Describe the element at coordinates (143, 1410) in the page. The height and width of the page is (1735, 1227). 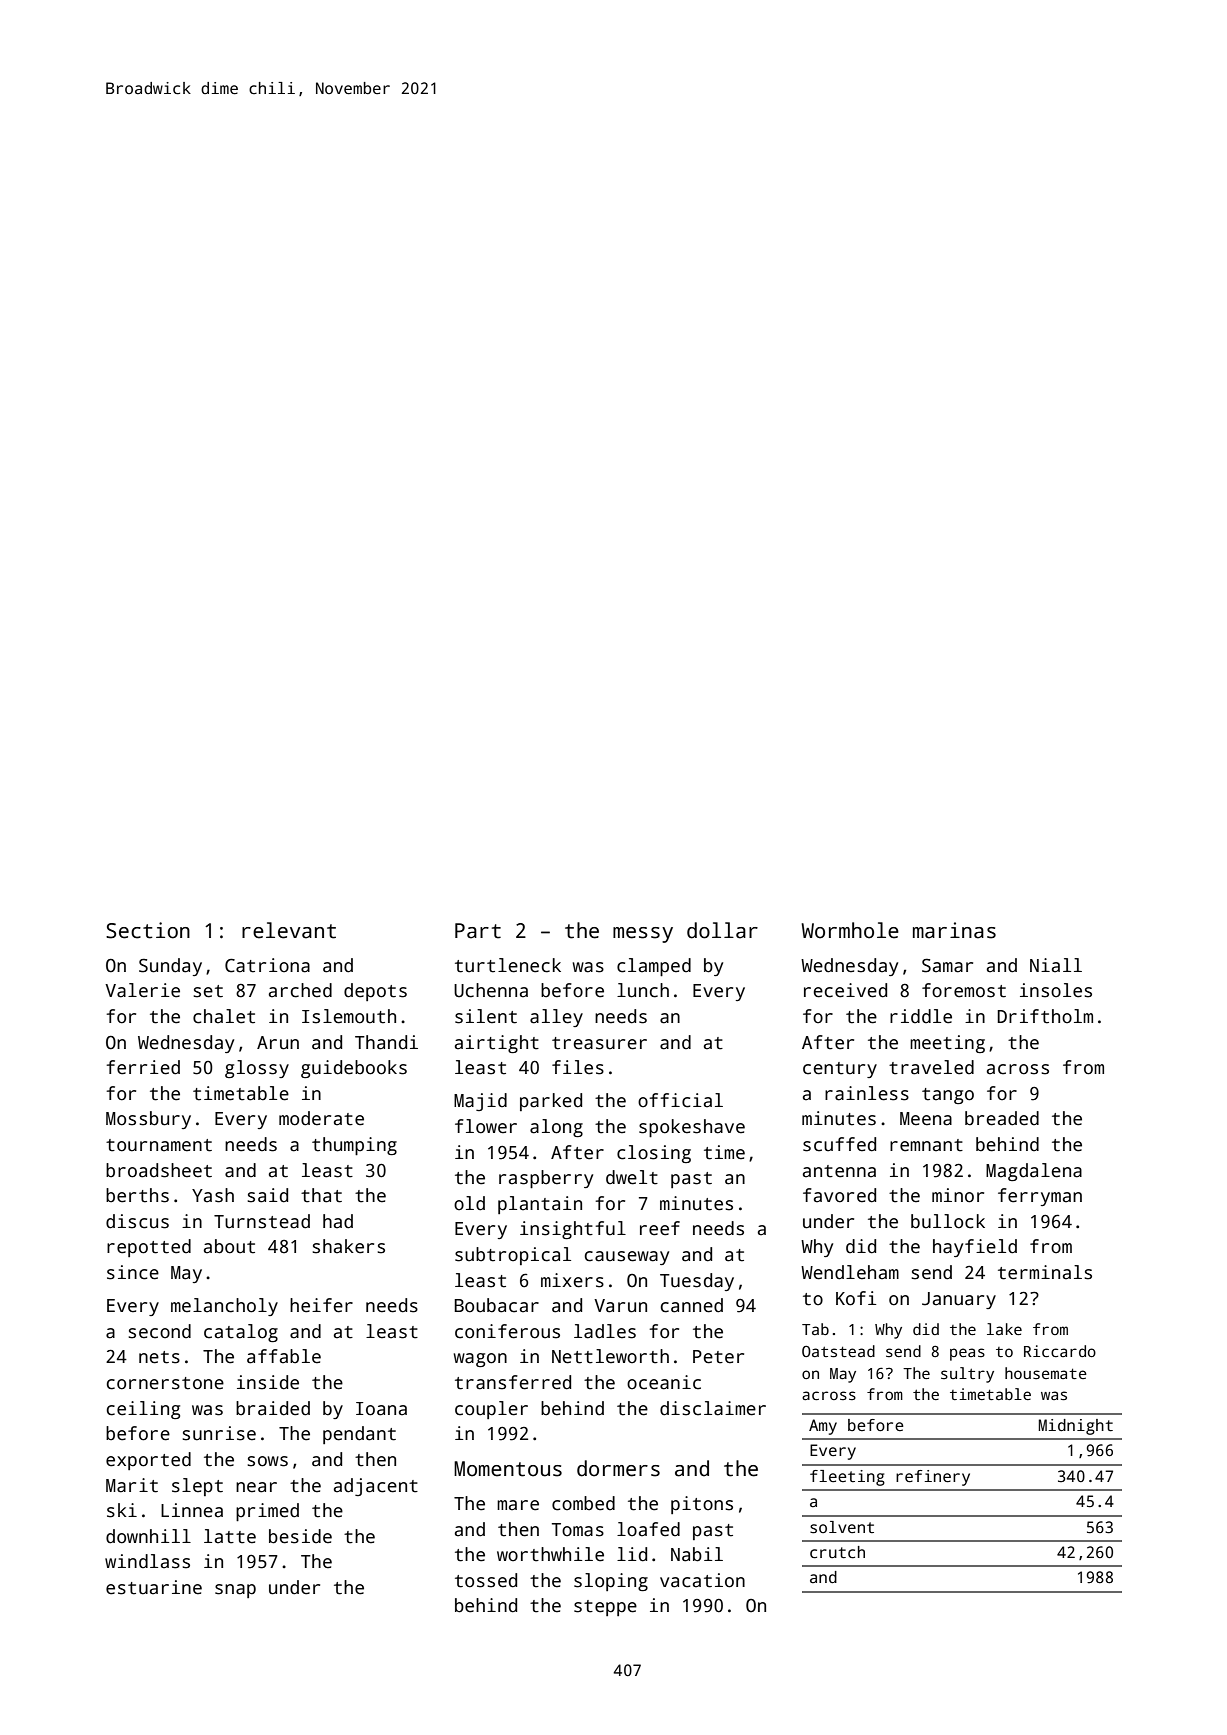
I see `ceiling` at that location.
